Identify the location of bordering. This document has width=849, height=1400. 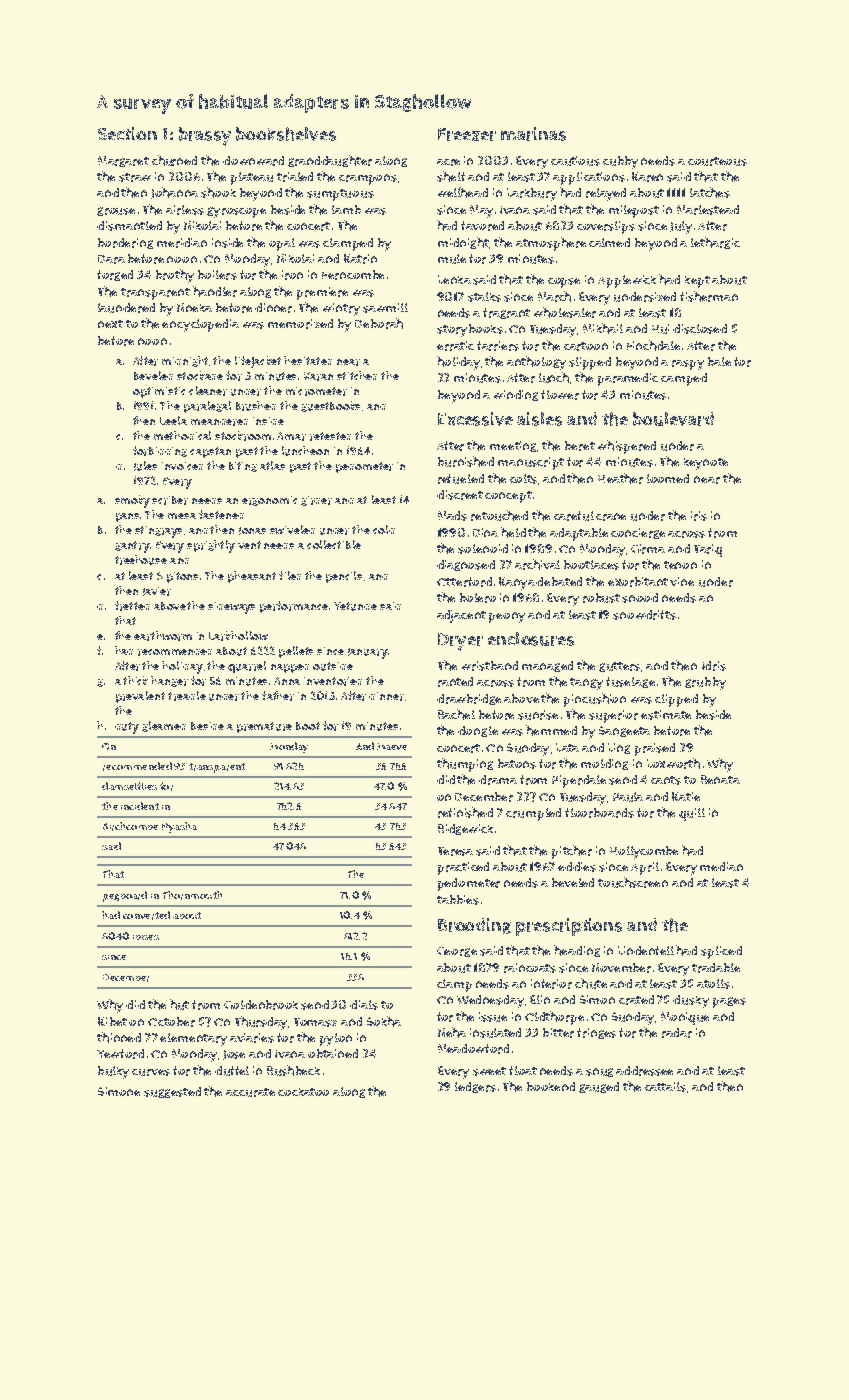
(125, 243).
